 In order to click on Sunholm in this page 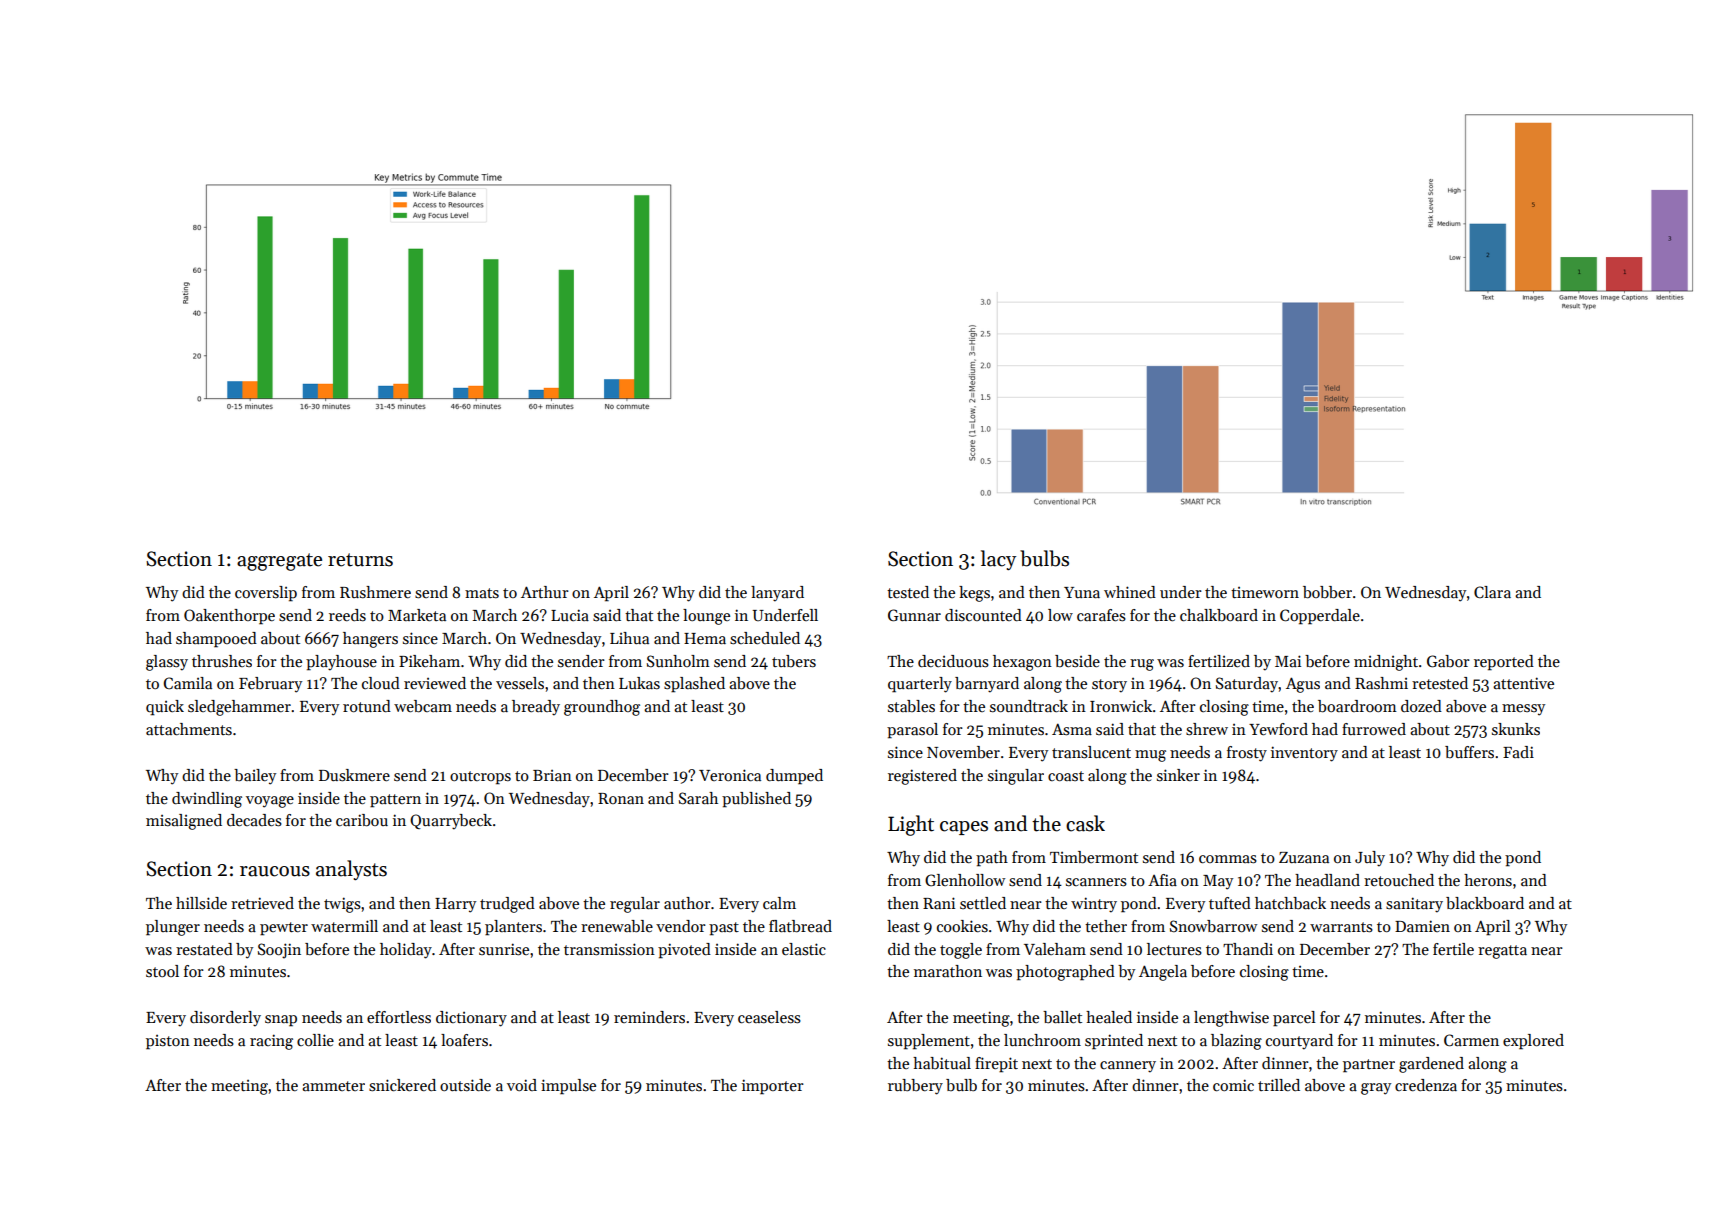, I will do `click(678, 661)`.
